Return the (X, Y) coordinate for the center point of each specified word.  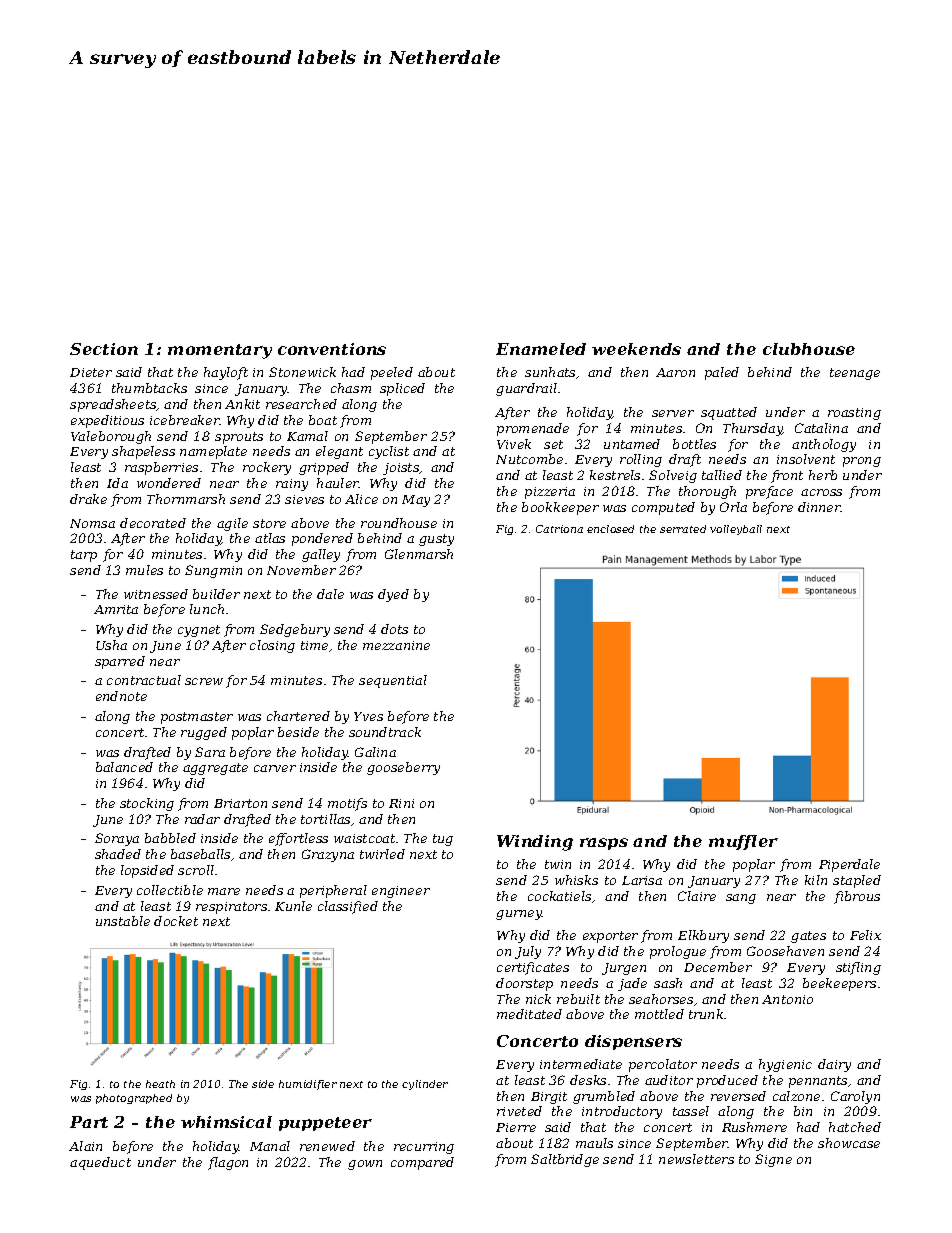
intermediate (581, 1064)
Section (104, 349)
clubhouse (809, 349)
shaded (118, 854)
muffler (743, 842)
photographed (134, 1099)
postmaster (197, 718)
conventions (332, 349)
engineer (401, 892)
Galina (375, 752)
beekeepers (839, 984)
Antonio (787, 999)
